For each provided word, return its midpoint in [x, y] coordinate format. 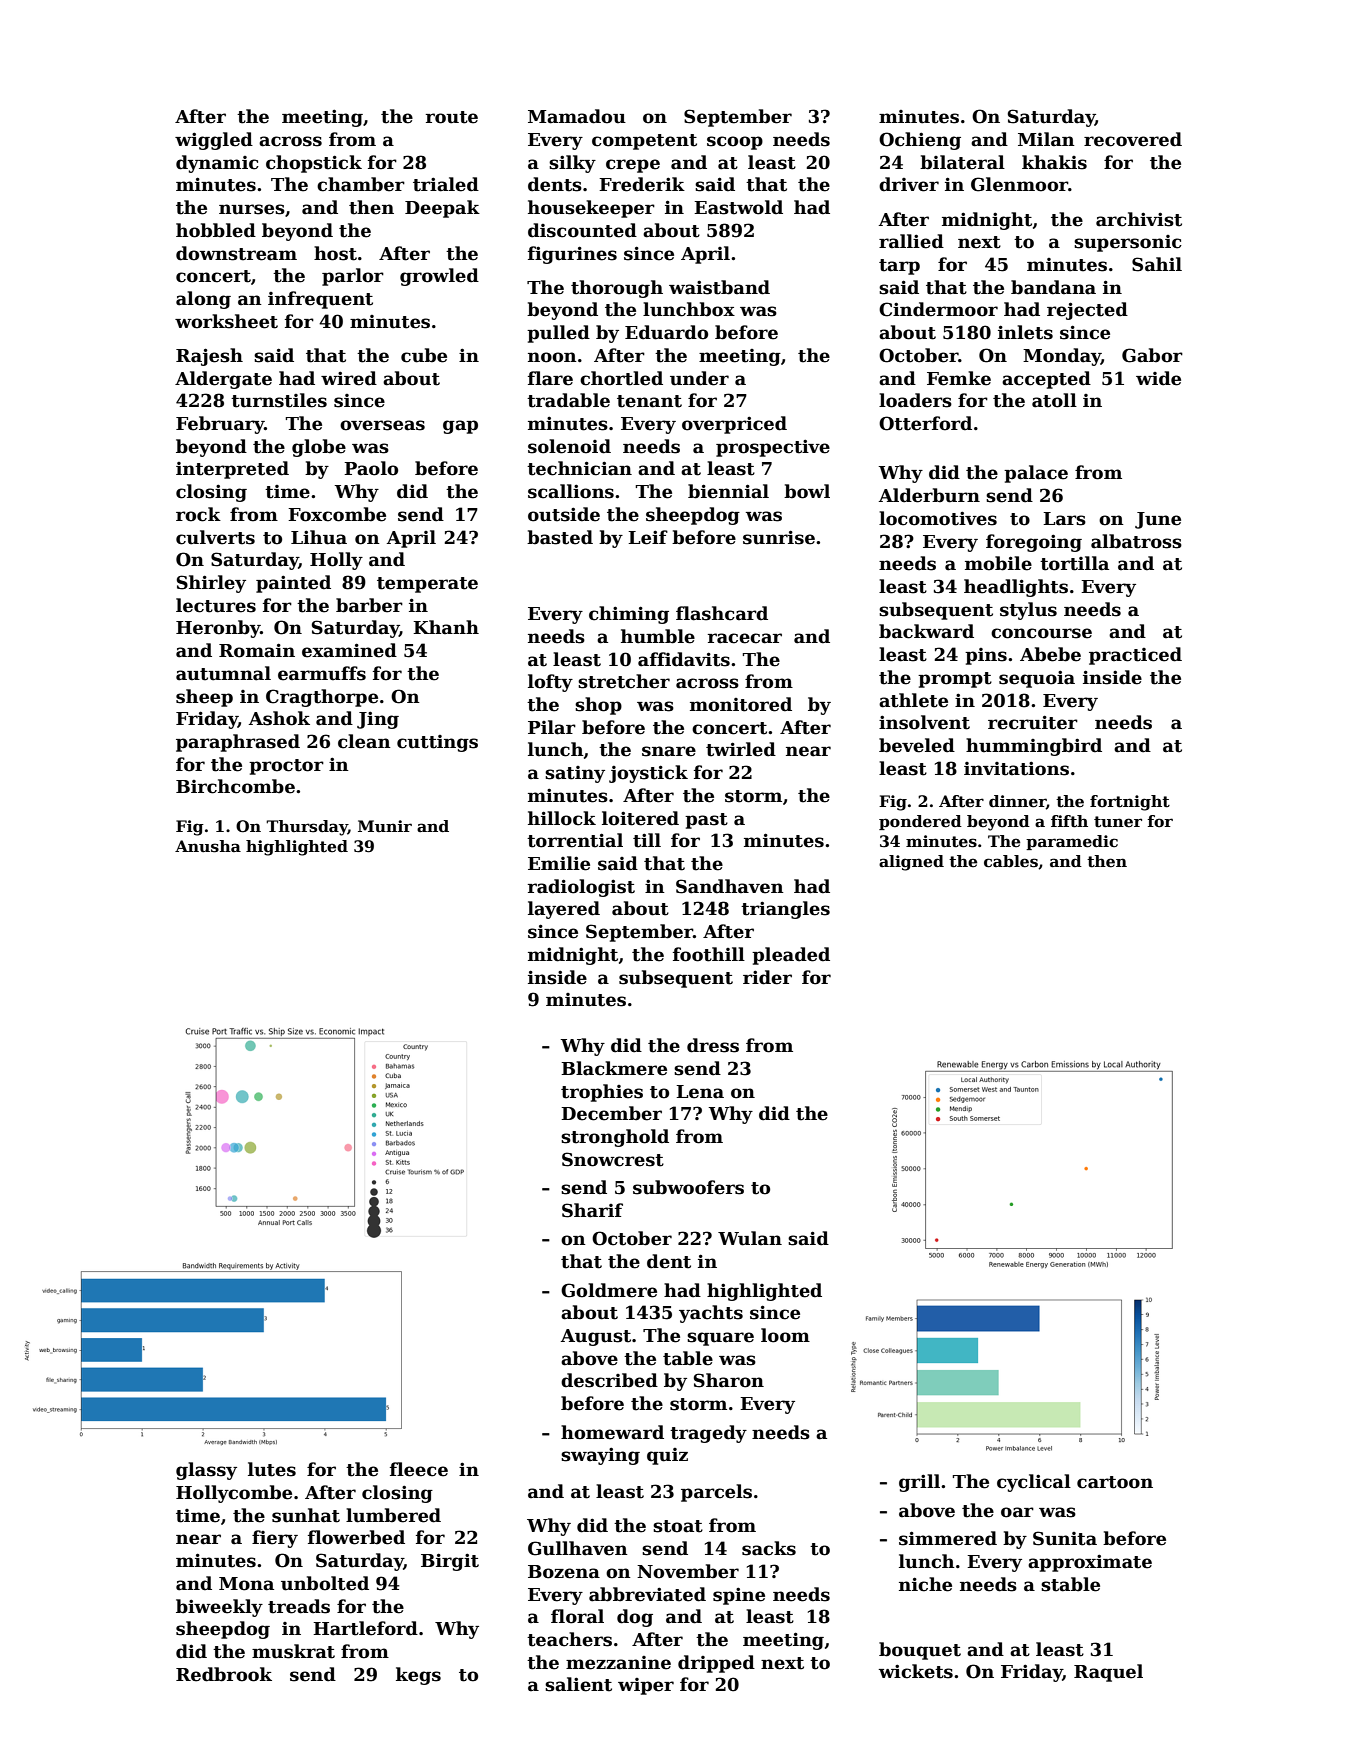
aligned [911, 863]
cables [1011, 861]
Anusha [208, 846]
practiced [1135, 656]
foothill [709, 954]
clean [364, 741]
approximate [1090, 1563]
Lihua [319, 537]
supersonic [1128, 243]
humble [658, 636]
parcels [716, 1493]
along [203, 300]
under [699, 378]
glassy [206, 1471]
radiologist [581, 888]
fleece [419, 1469]
